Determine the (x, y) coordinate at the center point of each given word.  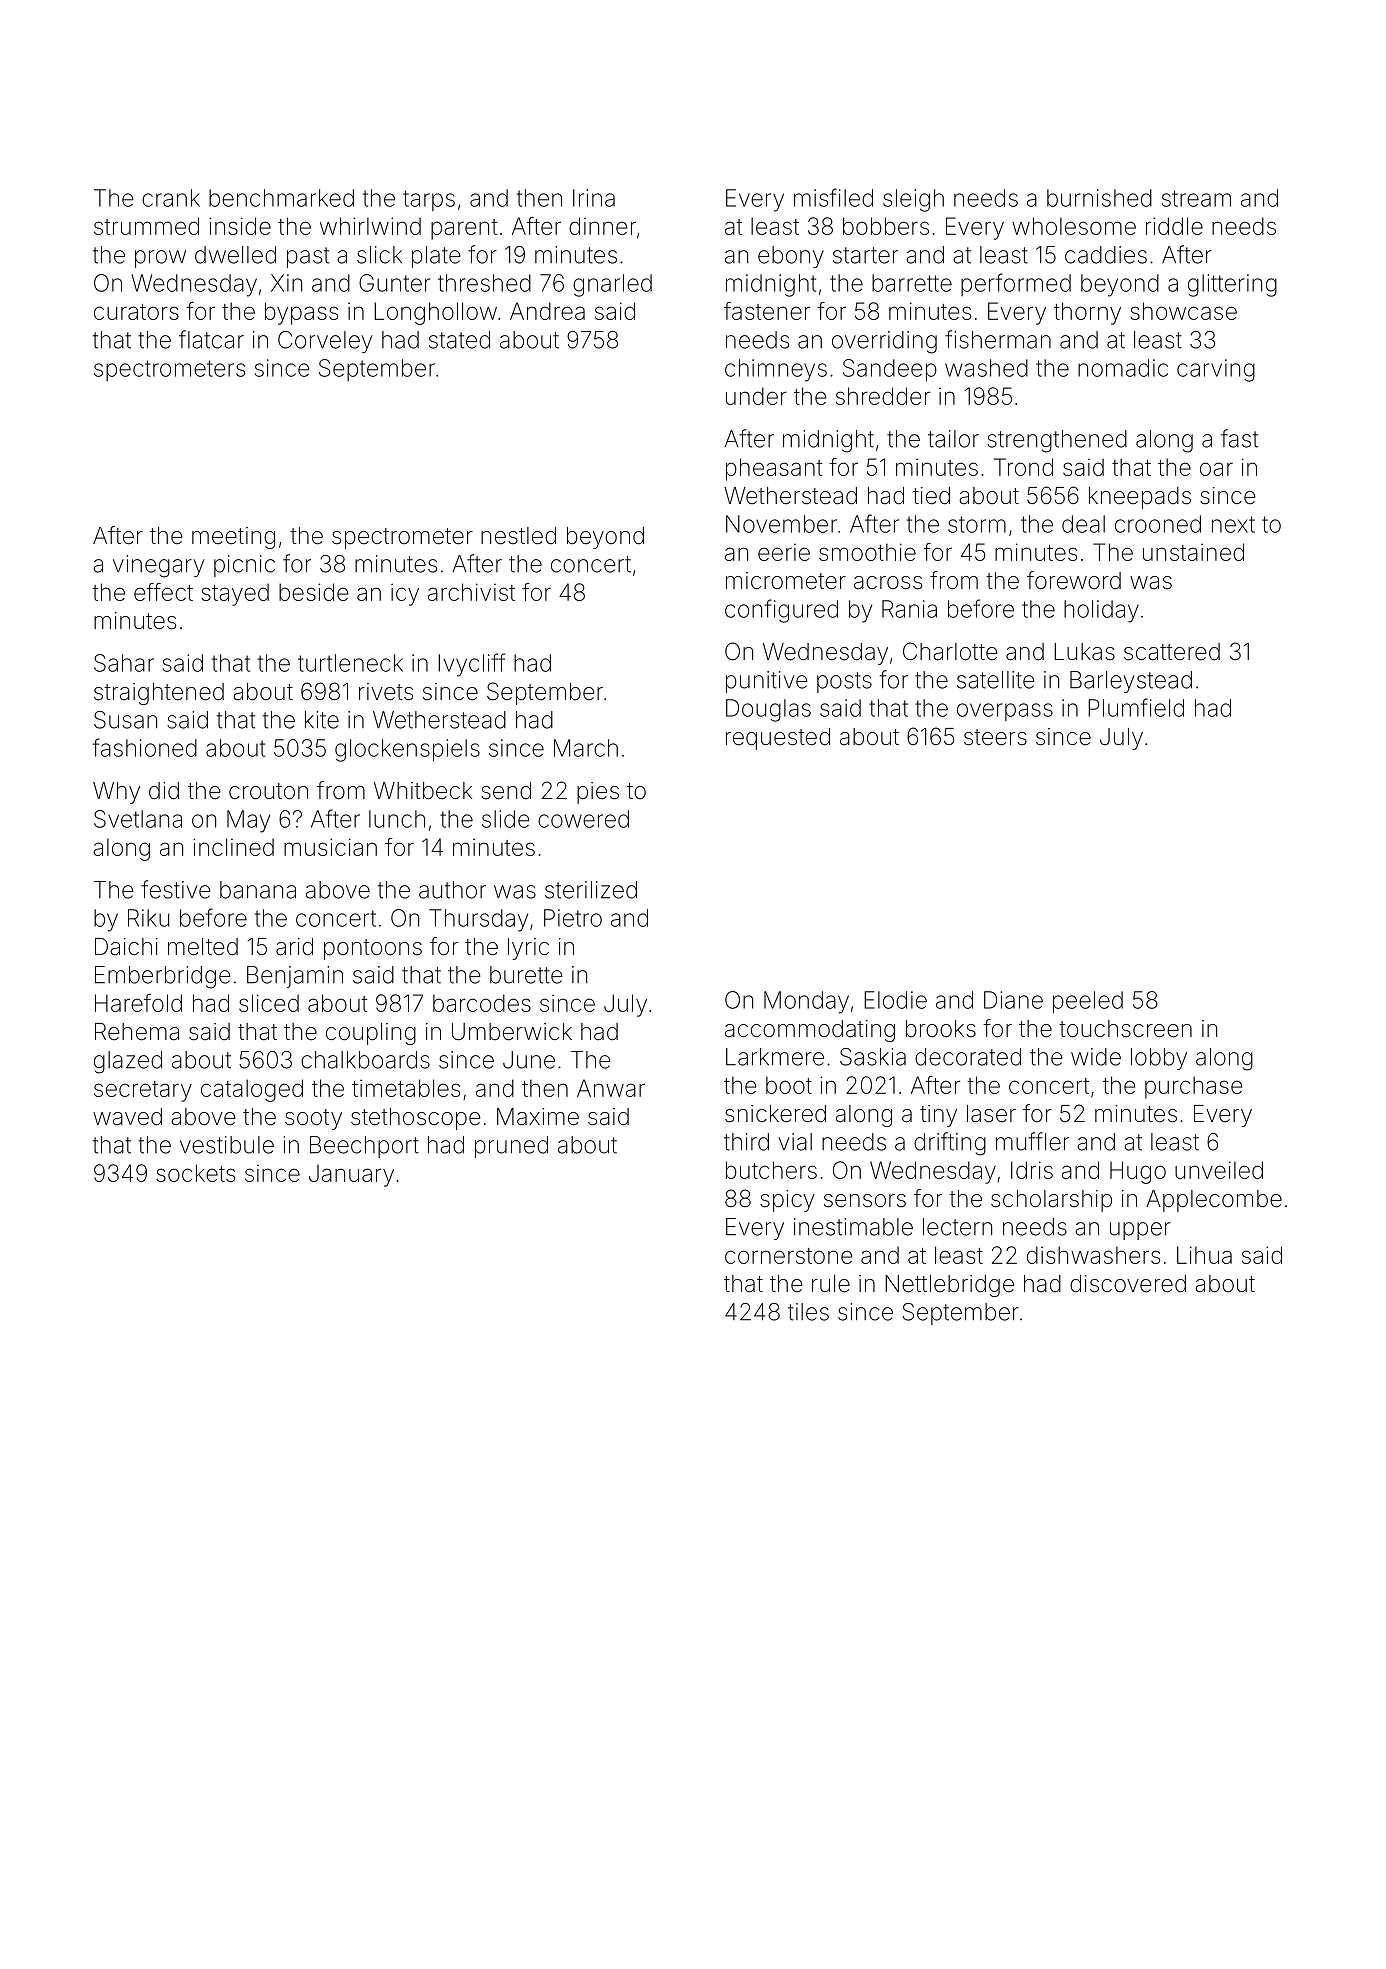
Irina (594, 198)
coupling (371, 1034)
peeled (1088, 1002)
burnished (1099, 198)
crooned (1158, 524)
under (756, 396)
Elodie (895, 1000)
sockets (195, 1173)
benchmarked (281, 198)
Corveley (325, 342)
